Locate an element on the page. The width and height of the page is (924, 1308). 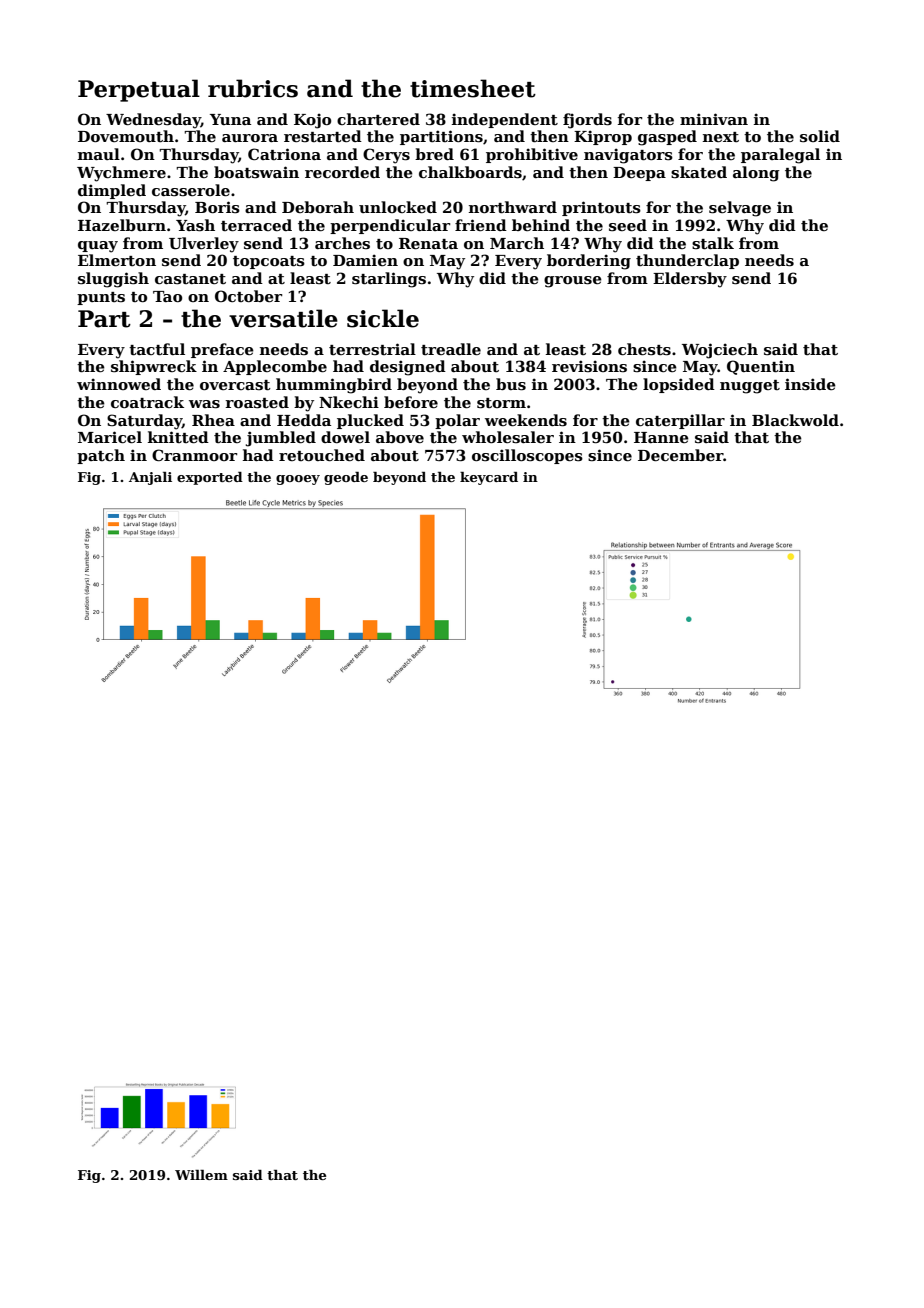
minivan is located at coordinates (714, 119).
